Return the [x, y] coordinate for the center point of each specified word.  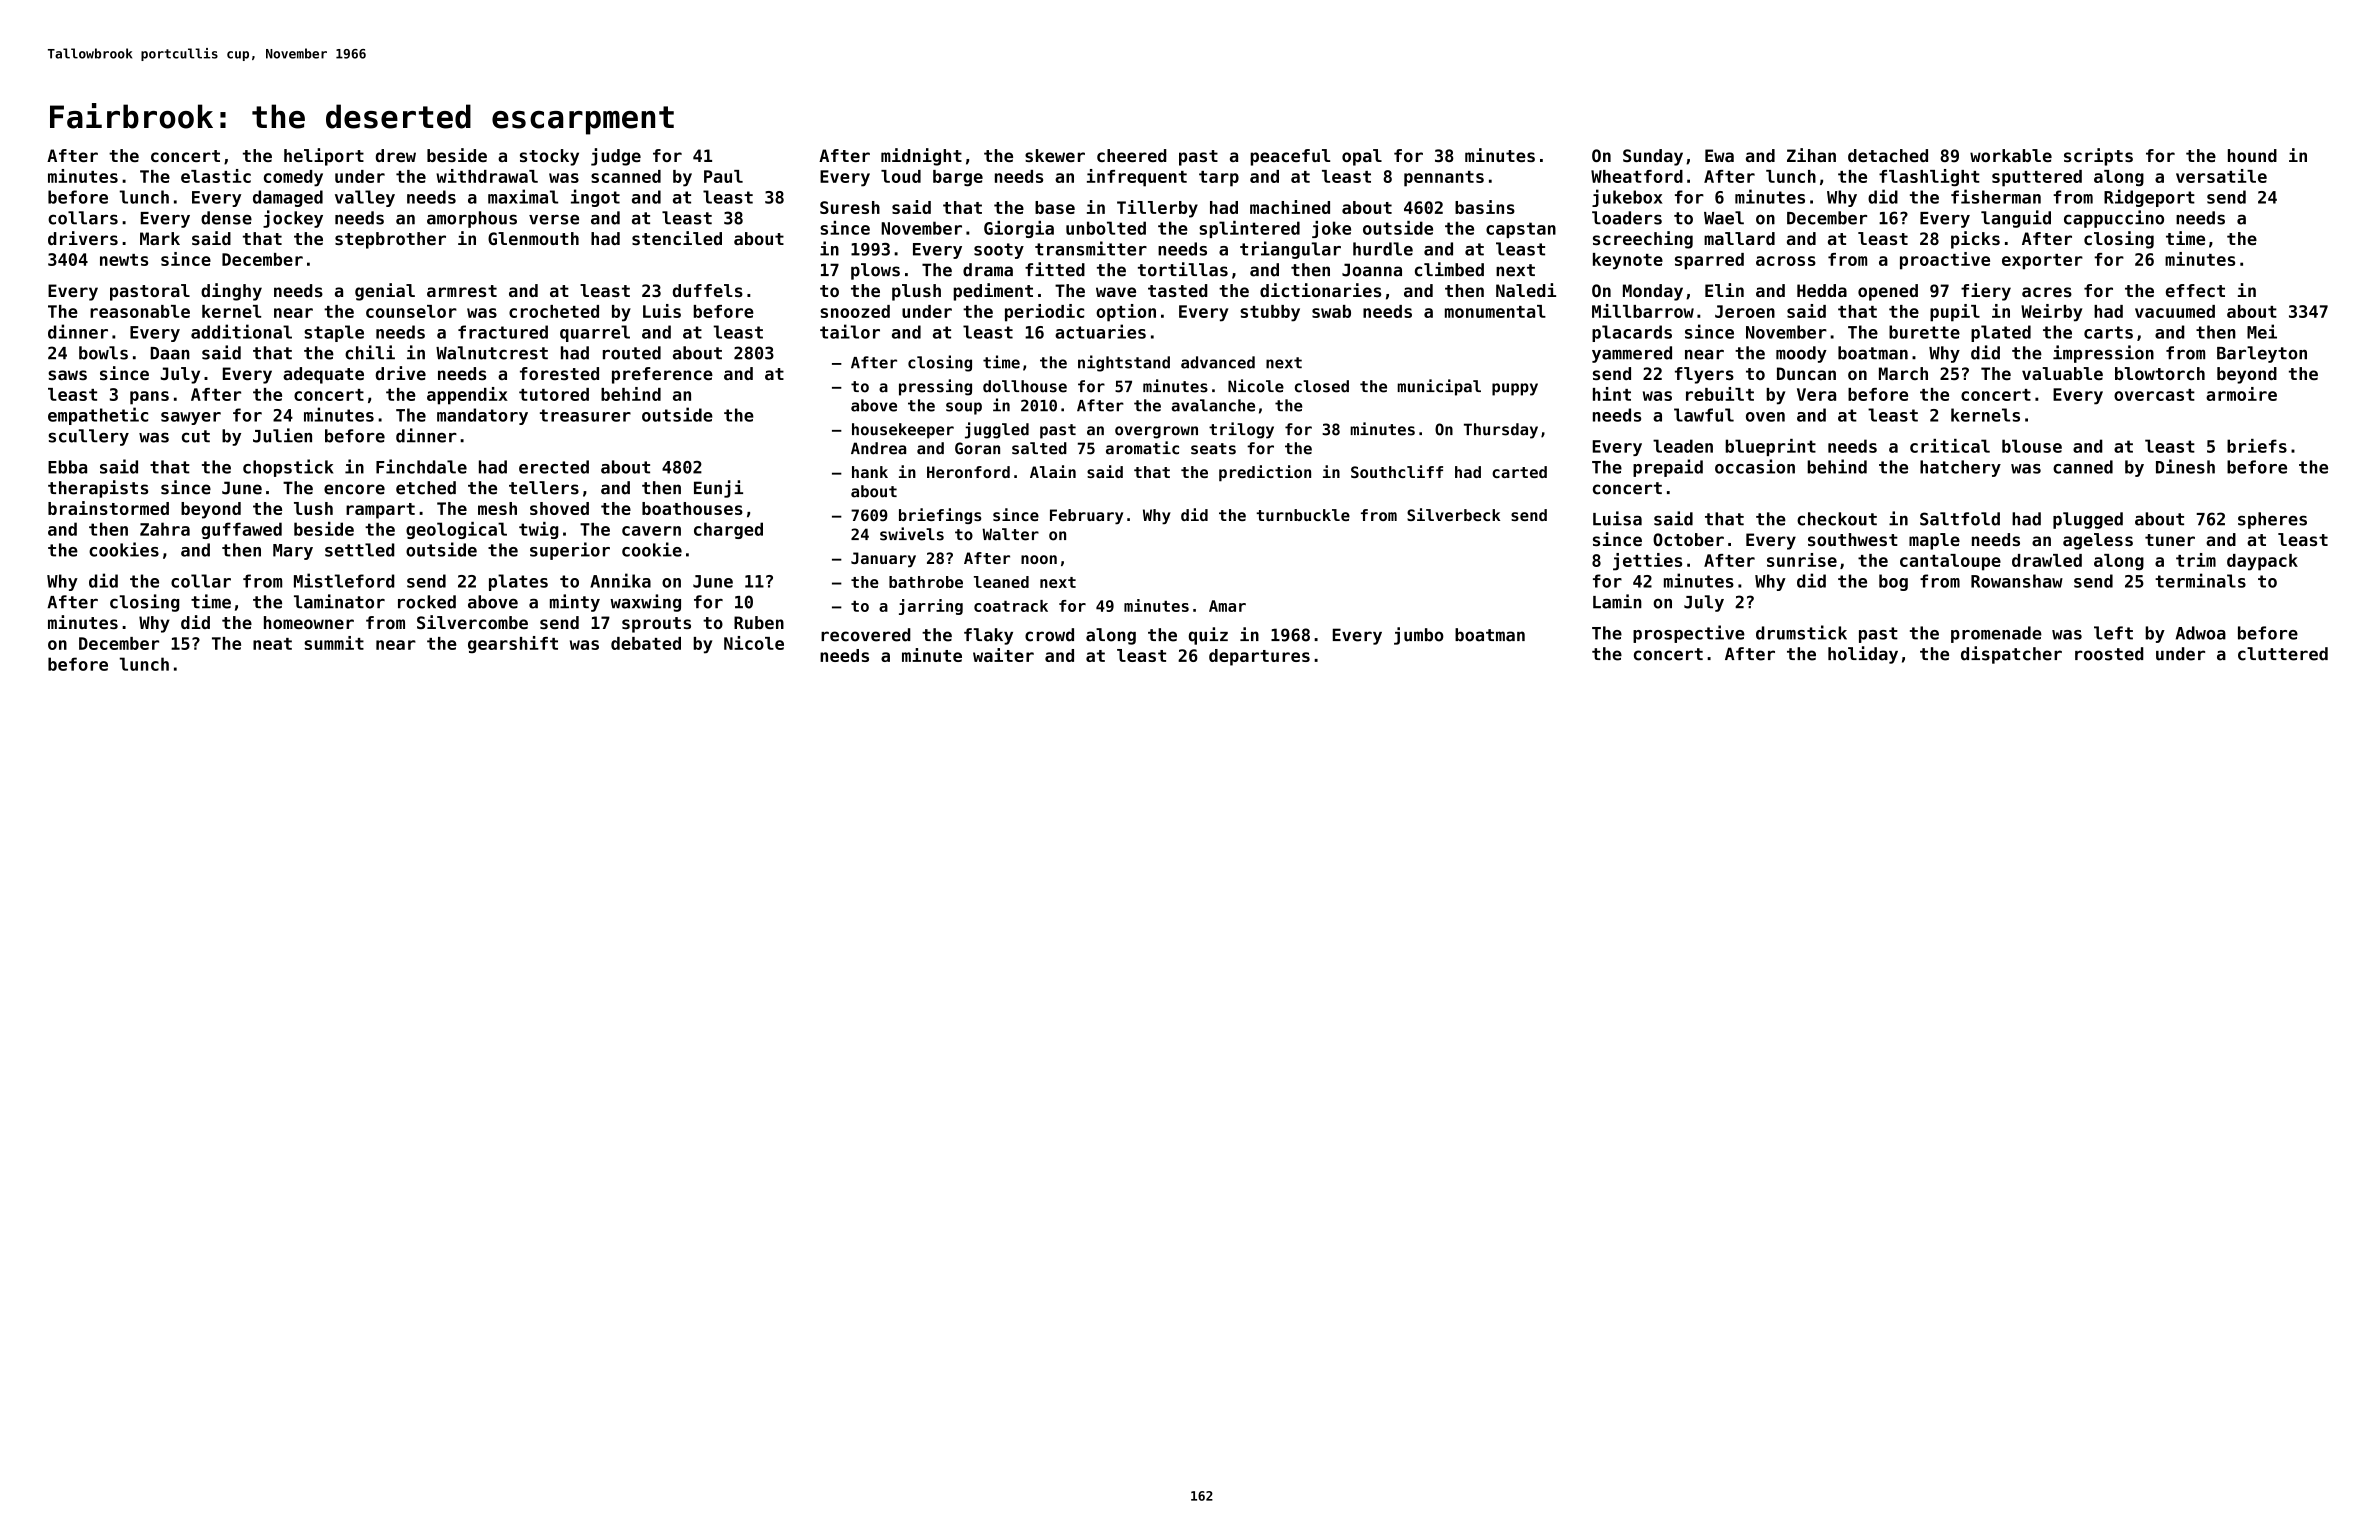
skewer [1055, 155]
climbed [1449, 269]
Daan [170, 353]
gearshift [513, 644]
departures [1259, 657]
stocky [549, 157]
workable [2011, 155]
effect [2195, 290]
